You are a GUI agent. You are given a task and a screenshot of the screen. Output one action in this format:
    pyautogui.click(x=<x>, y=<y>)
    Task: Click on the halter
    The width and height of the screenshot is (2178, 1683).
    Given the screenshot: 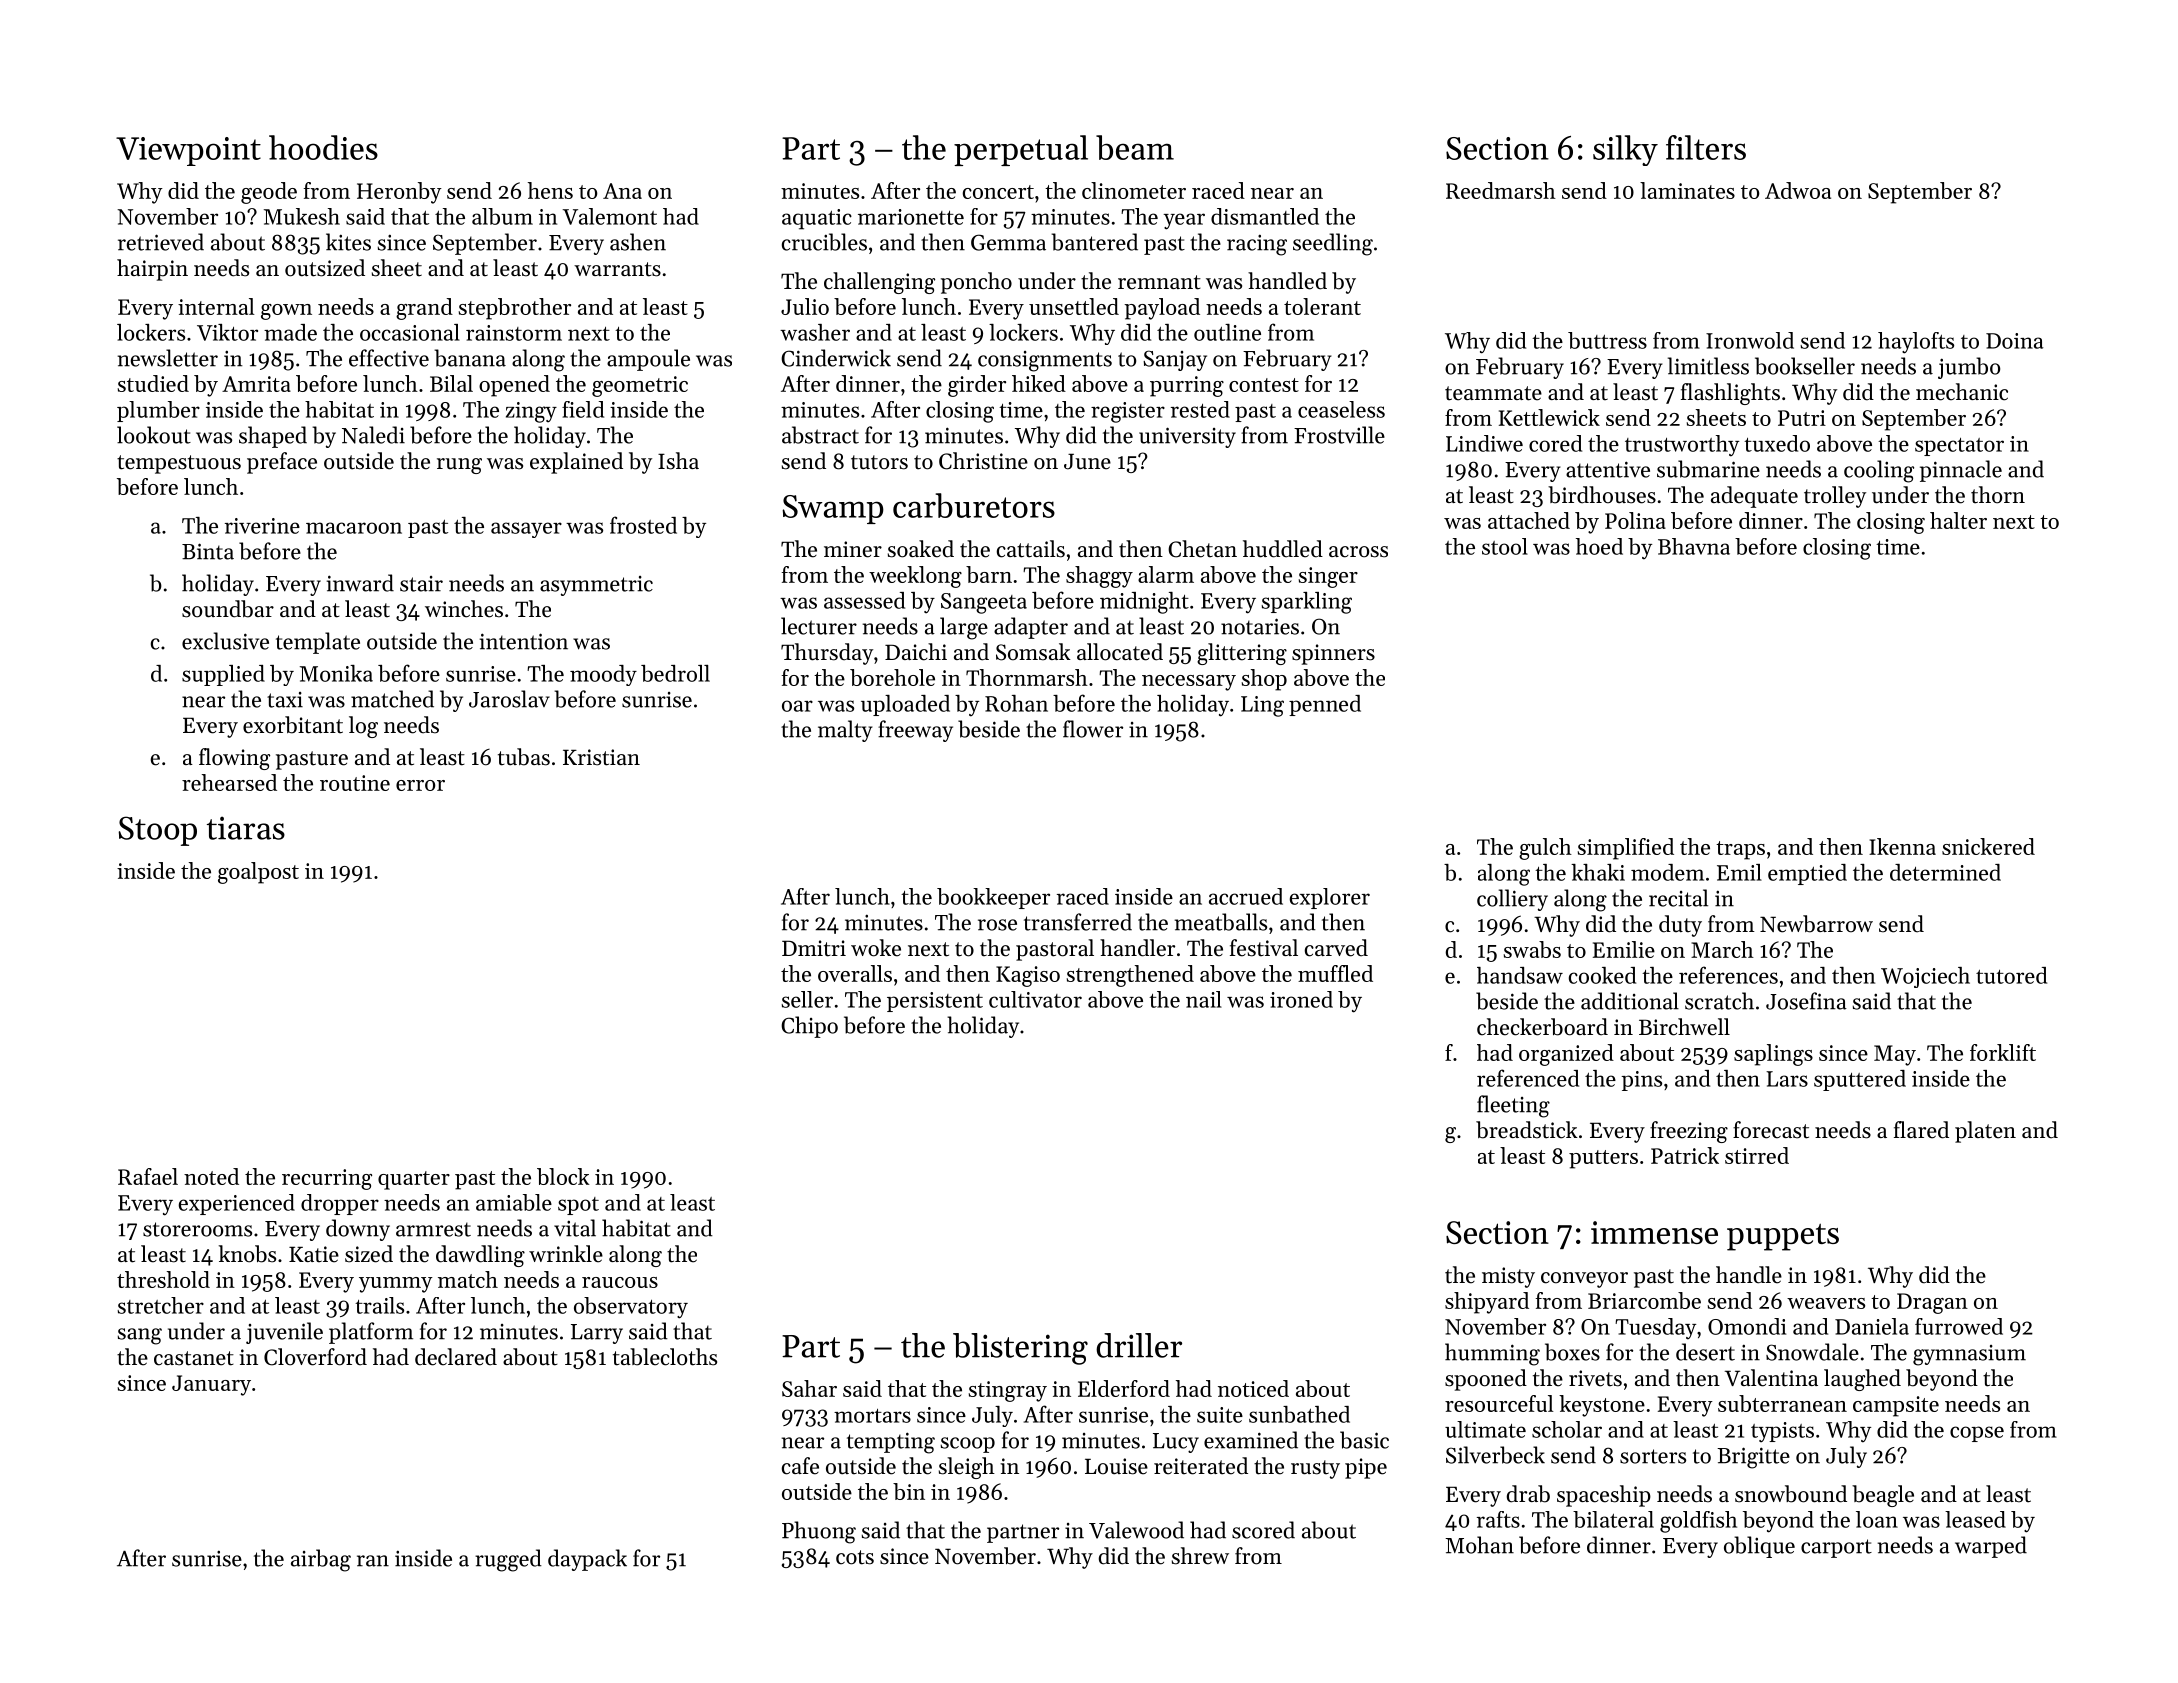 What is the action you would take?
    pyautogui.click(x=1958, y=520)
